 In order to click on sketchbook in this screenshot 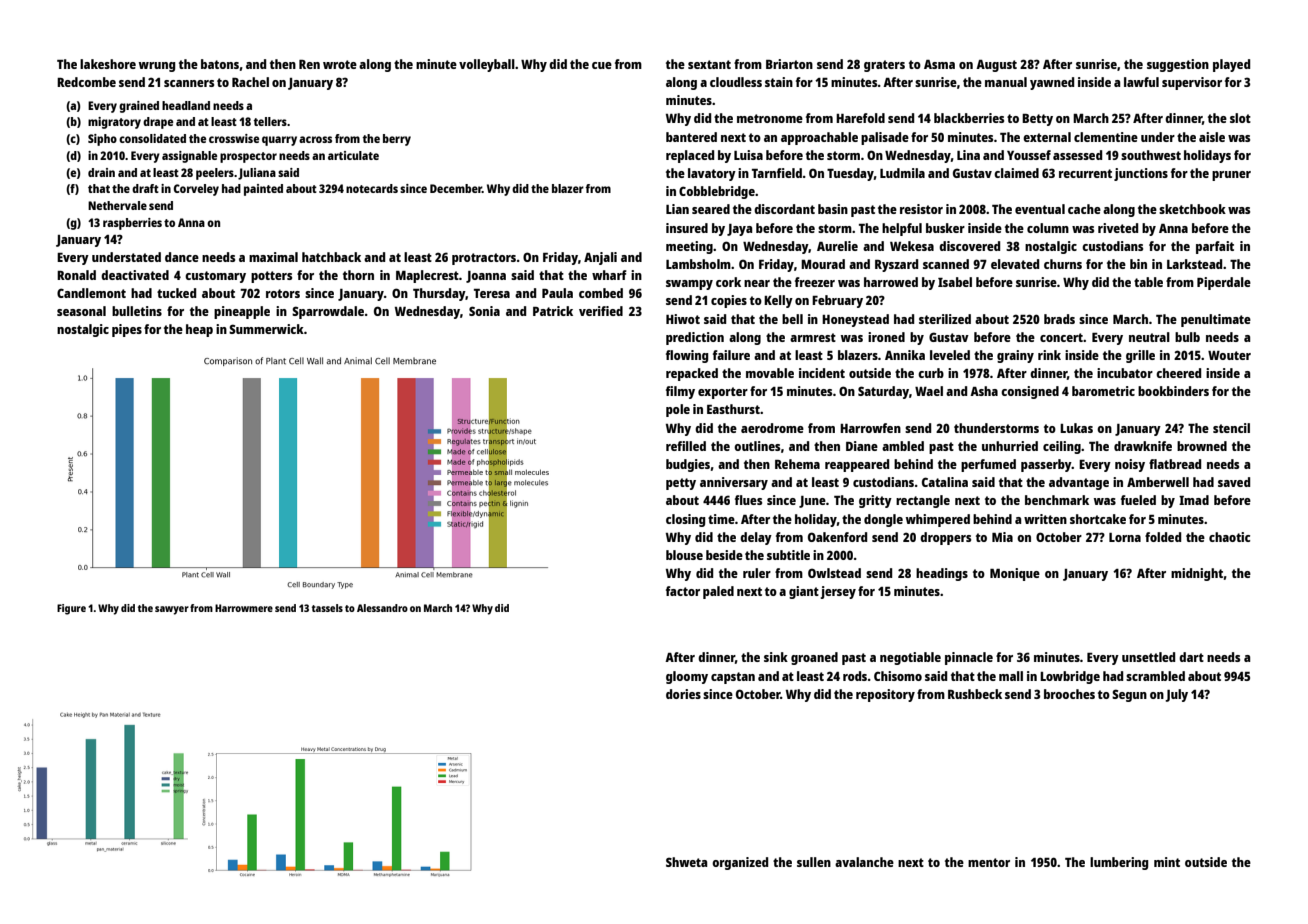, I will do `click(1192, 209)`.
